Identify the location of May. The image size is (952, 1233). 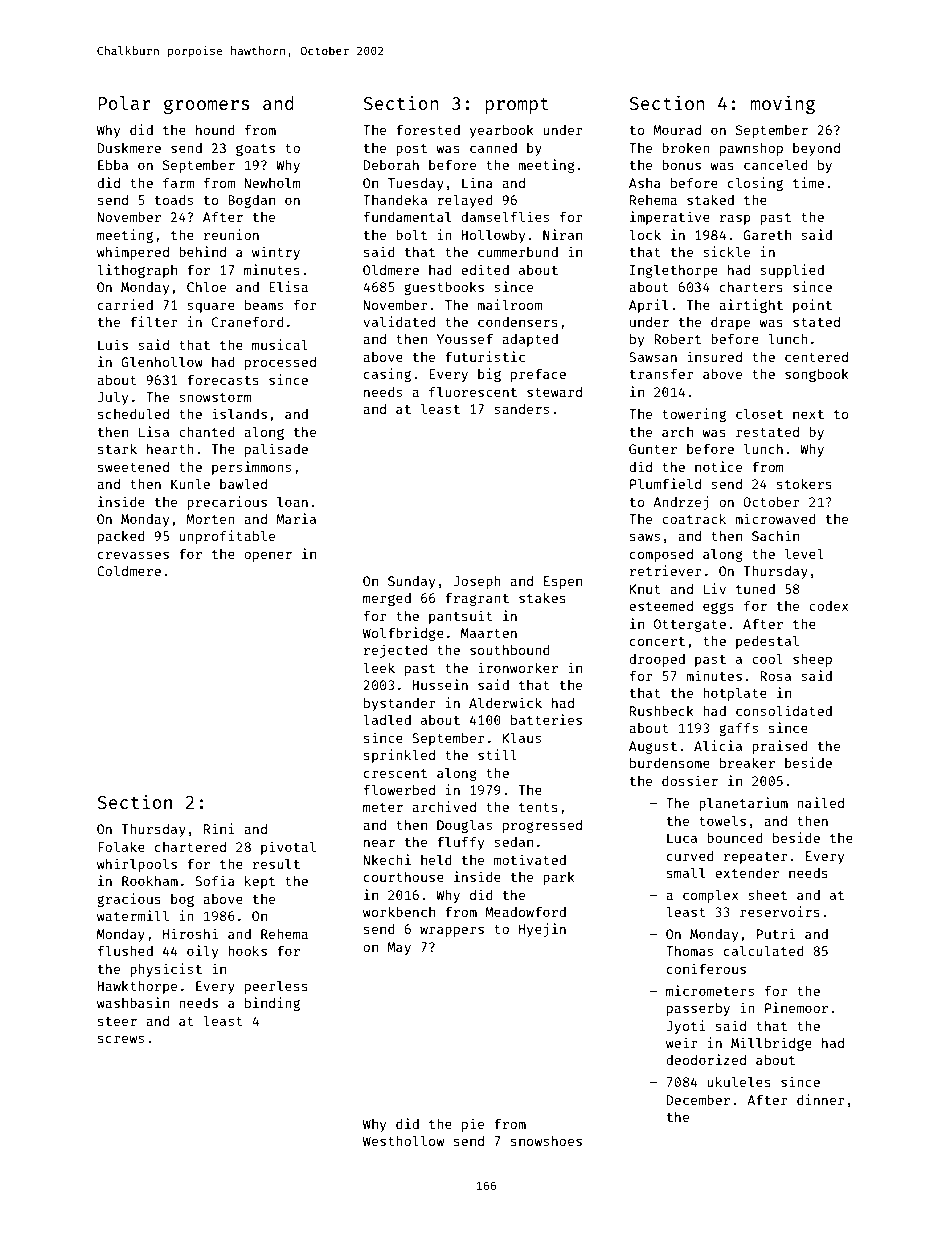
(399, 948).
